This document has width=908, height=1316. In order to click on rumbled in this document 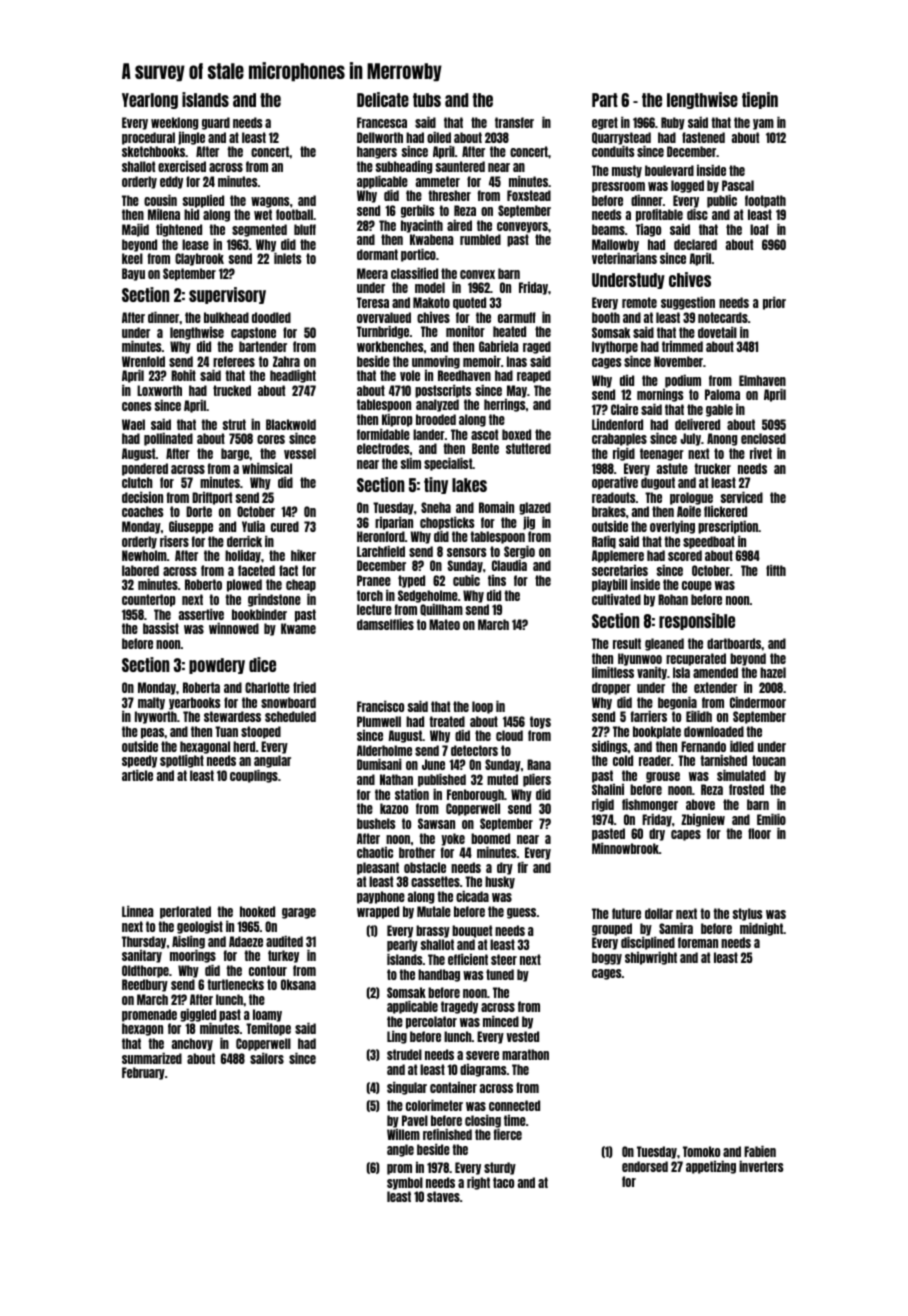, I will do `click(480, 239)`.
